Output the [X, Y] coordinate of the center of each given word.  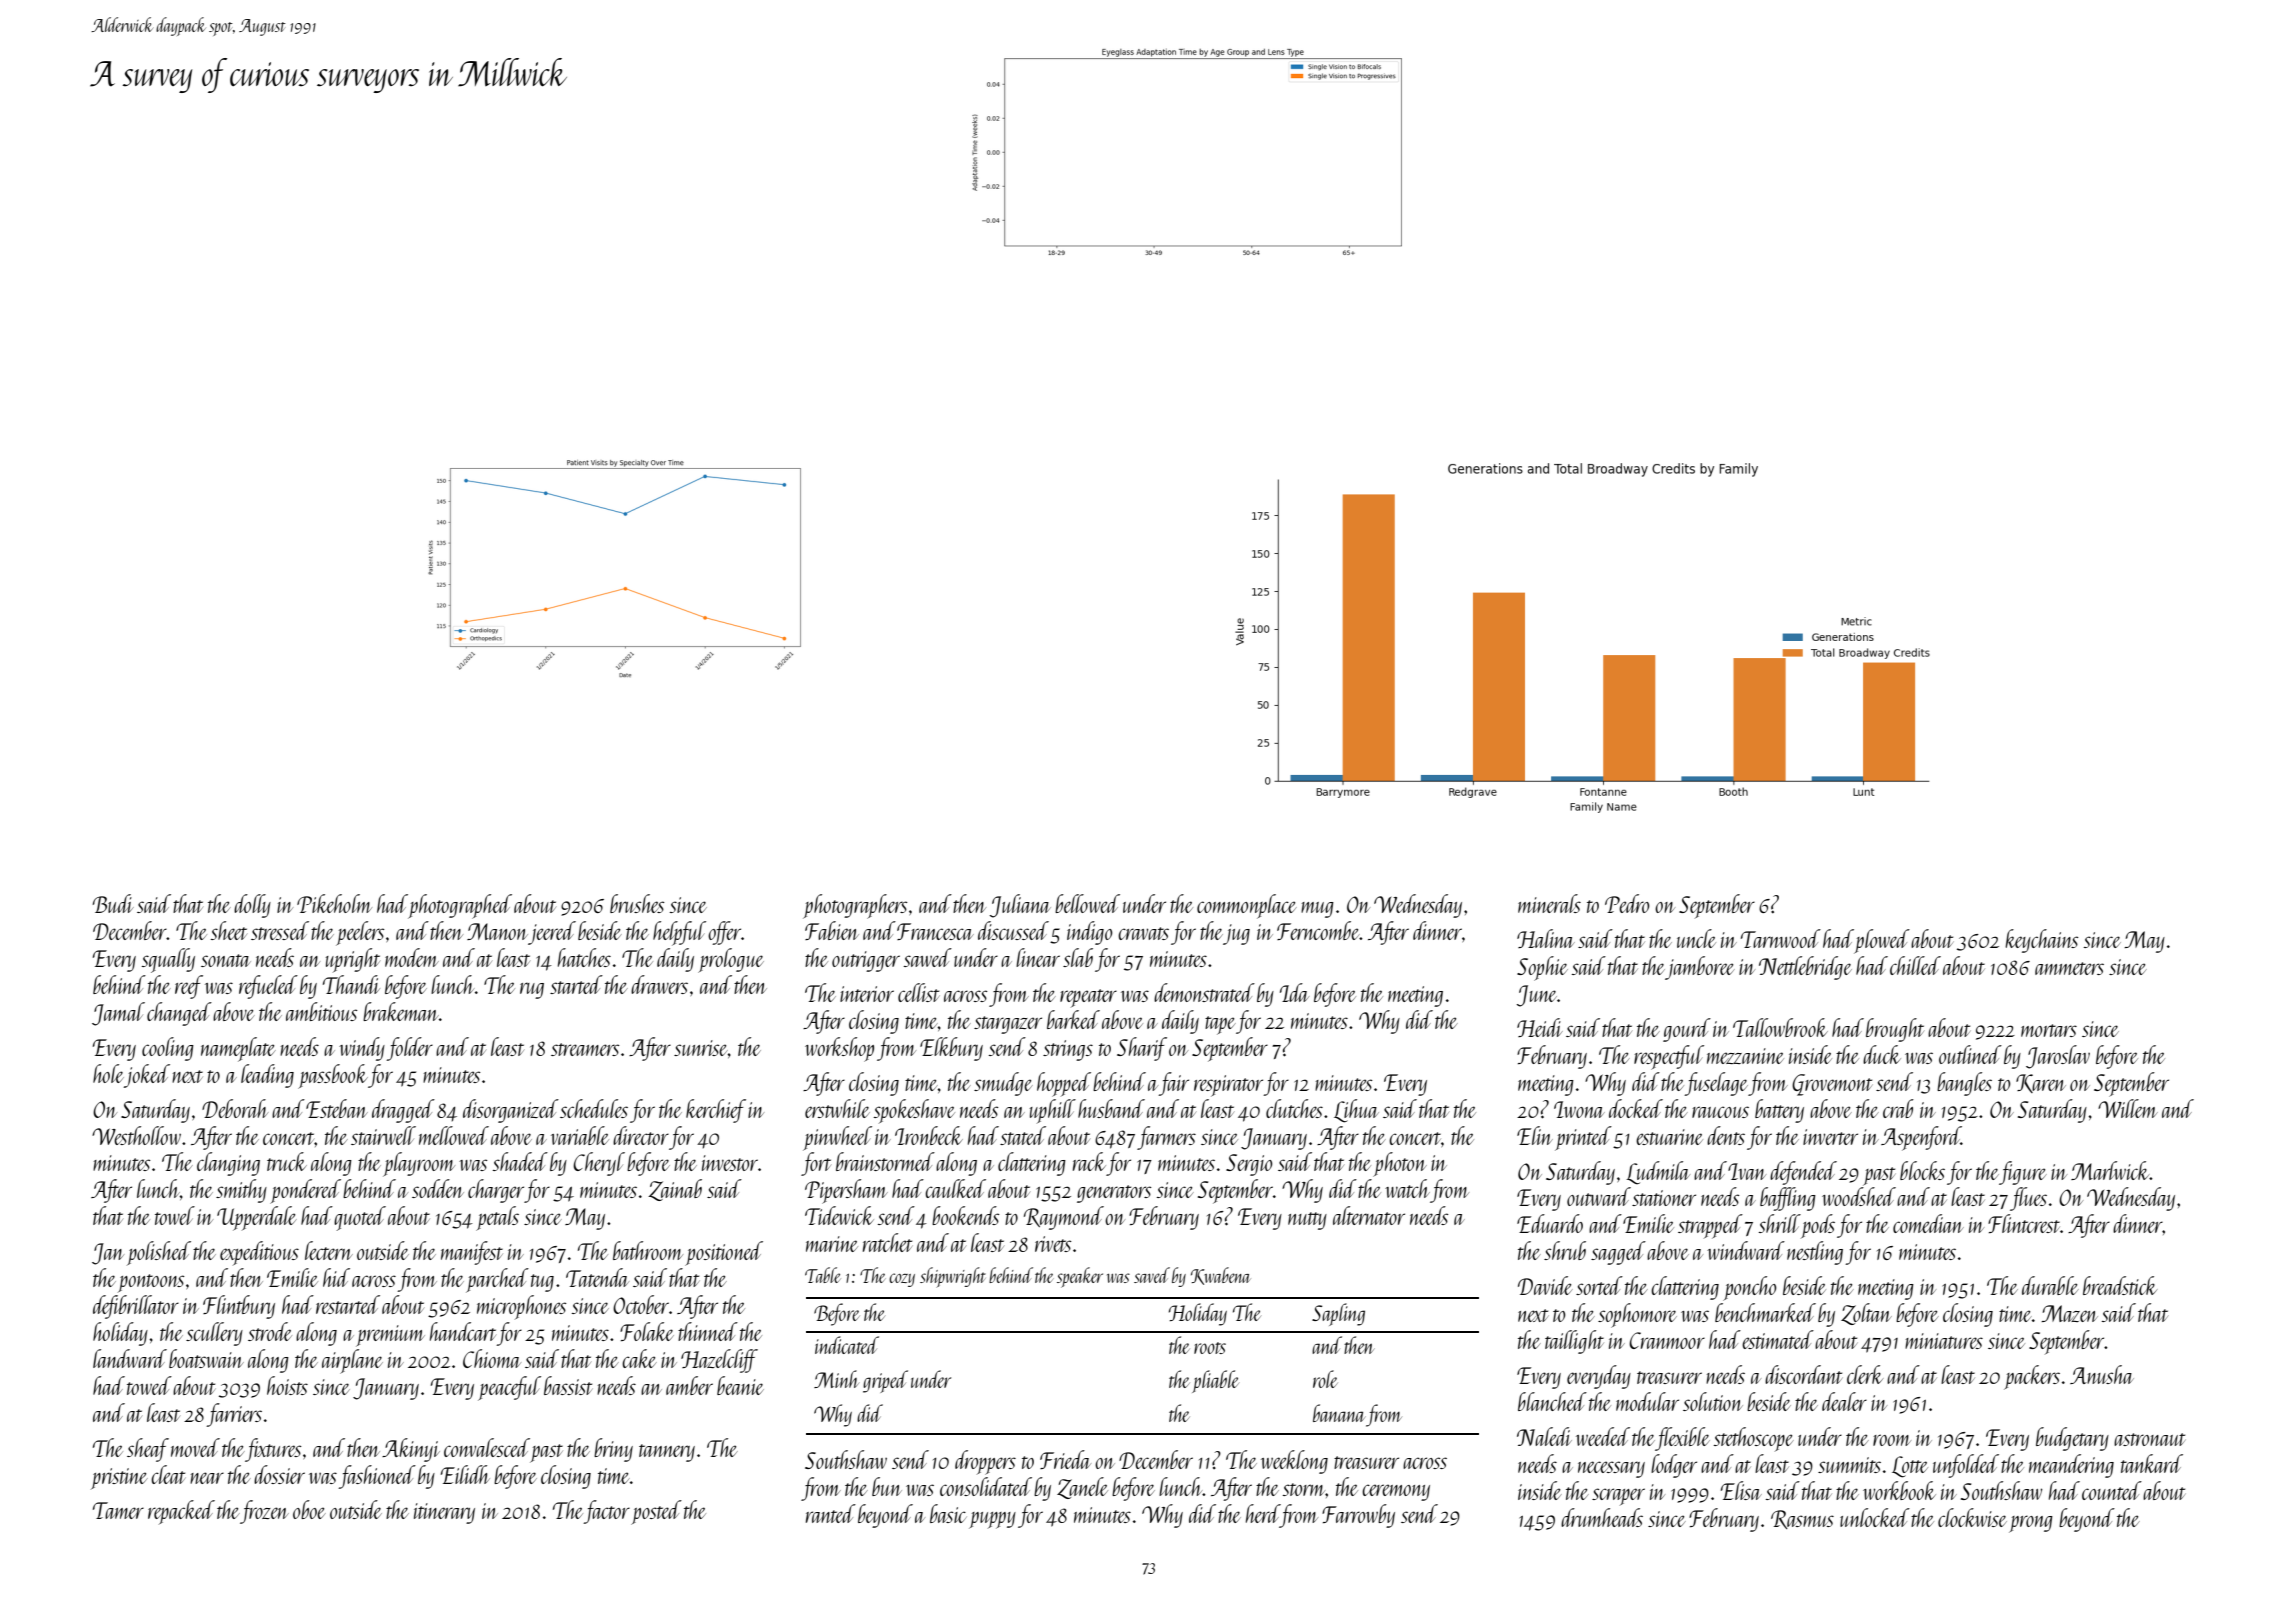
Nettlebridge [1805, 968]
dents [1726, 1135]
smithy [241, 1191]
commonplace [1247, 906]
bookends [966, 1215]
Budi [113, 903]
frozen [264, 1512]
